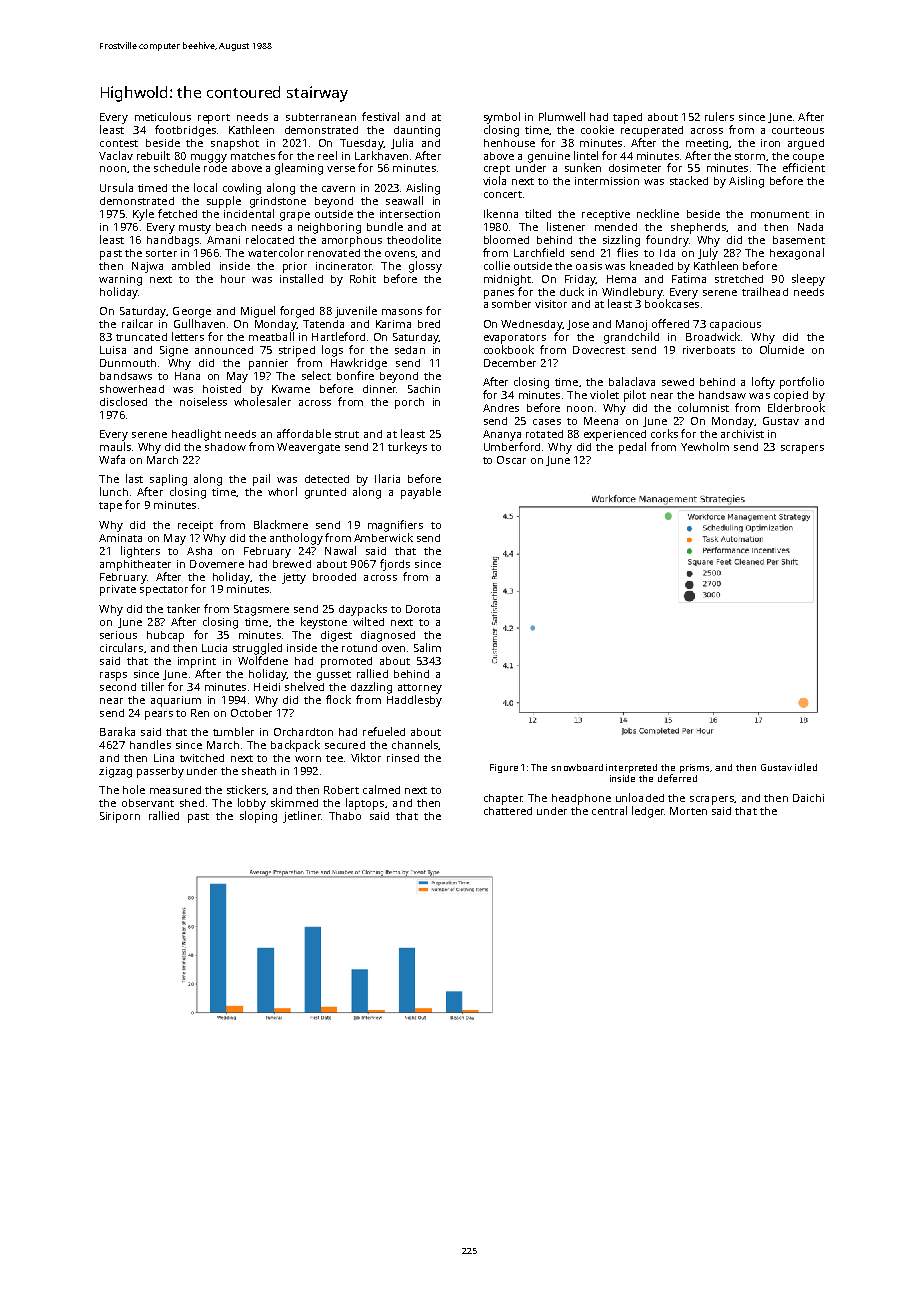 This screenshot has width=924, height=1308. Describe the element at coordinates (698, 228) in the screenshot. I see `shepherds` at that location.
